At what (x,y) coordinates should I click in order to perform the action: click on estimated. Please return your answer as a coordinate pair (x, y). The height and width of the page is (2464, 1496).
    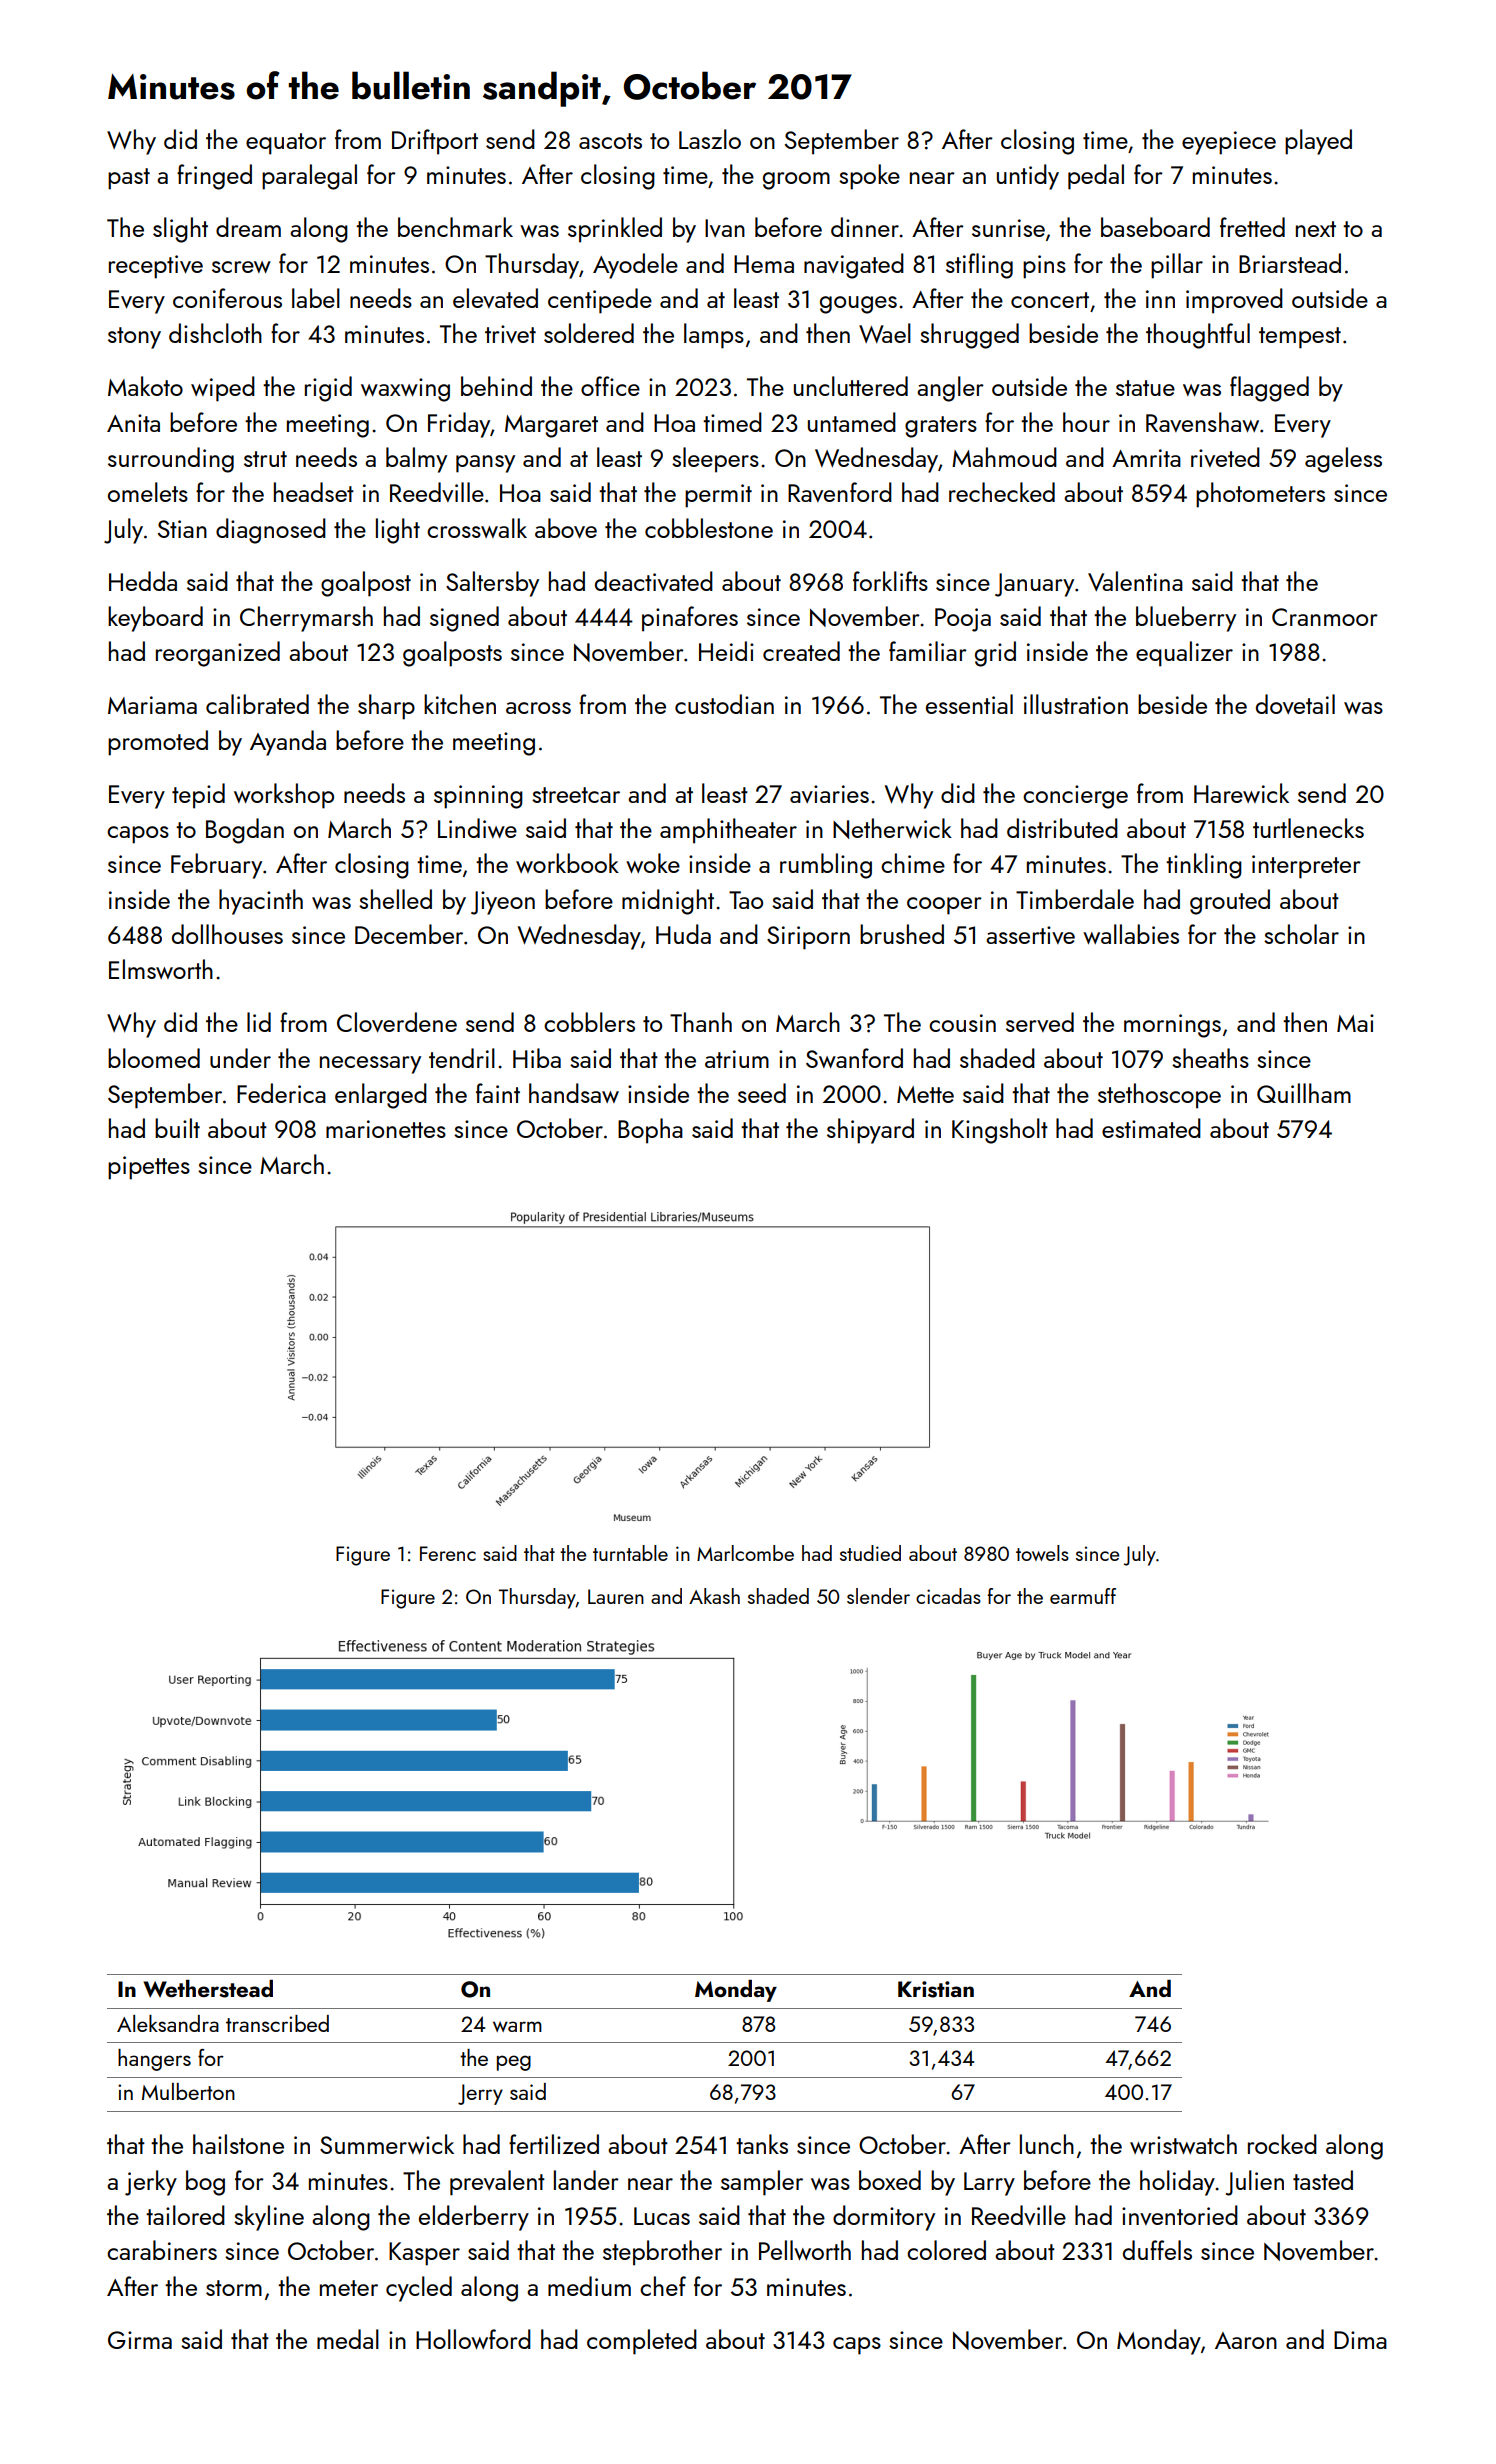
    Looking at the image, I should click on (1151, 1128).
